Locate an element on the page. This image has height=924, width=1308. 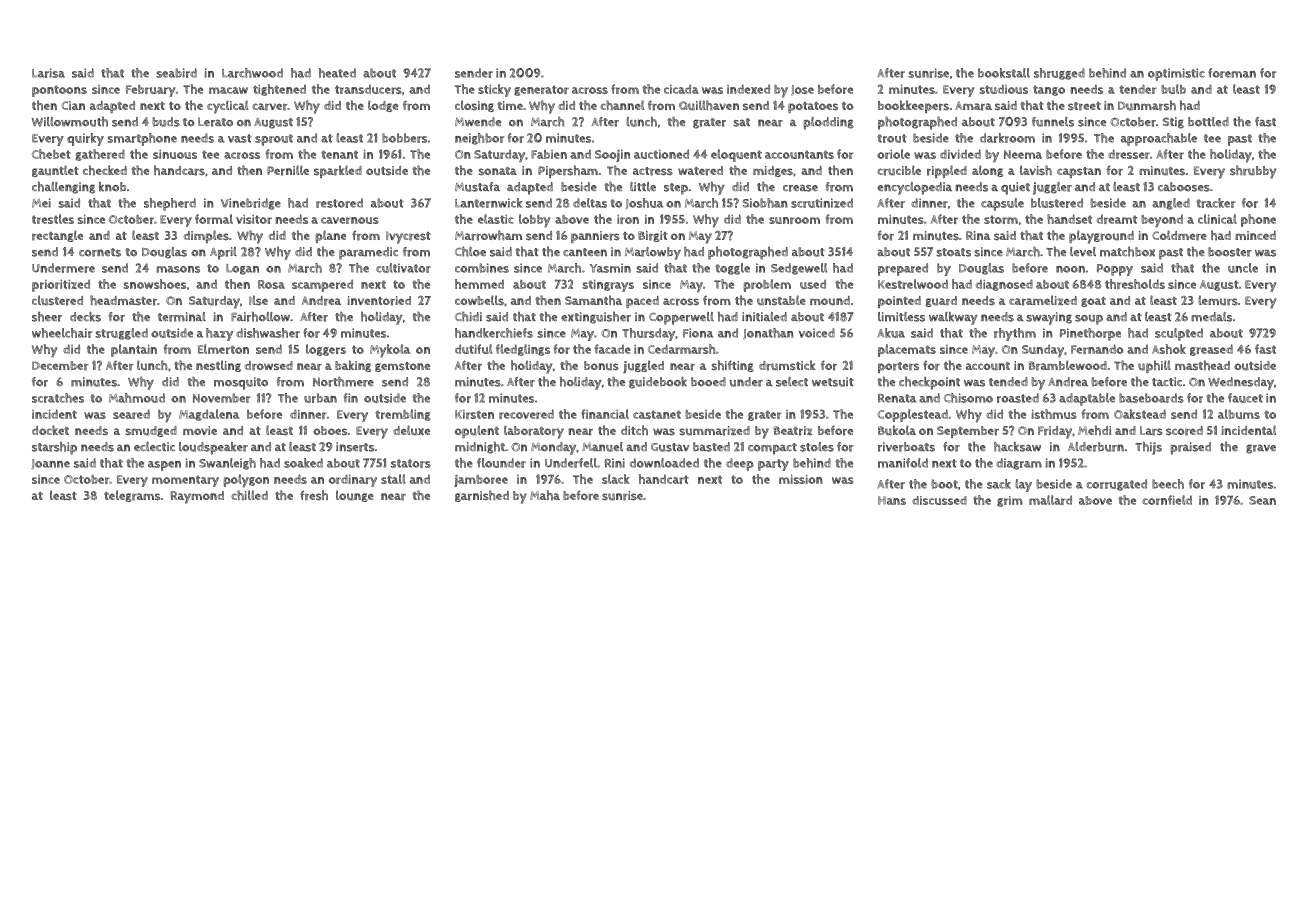
bottled is located at coordinates (1208, 122).
